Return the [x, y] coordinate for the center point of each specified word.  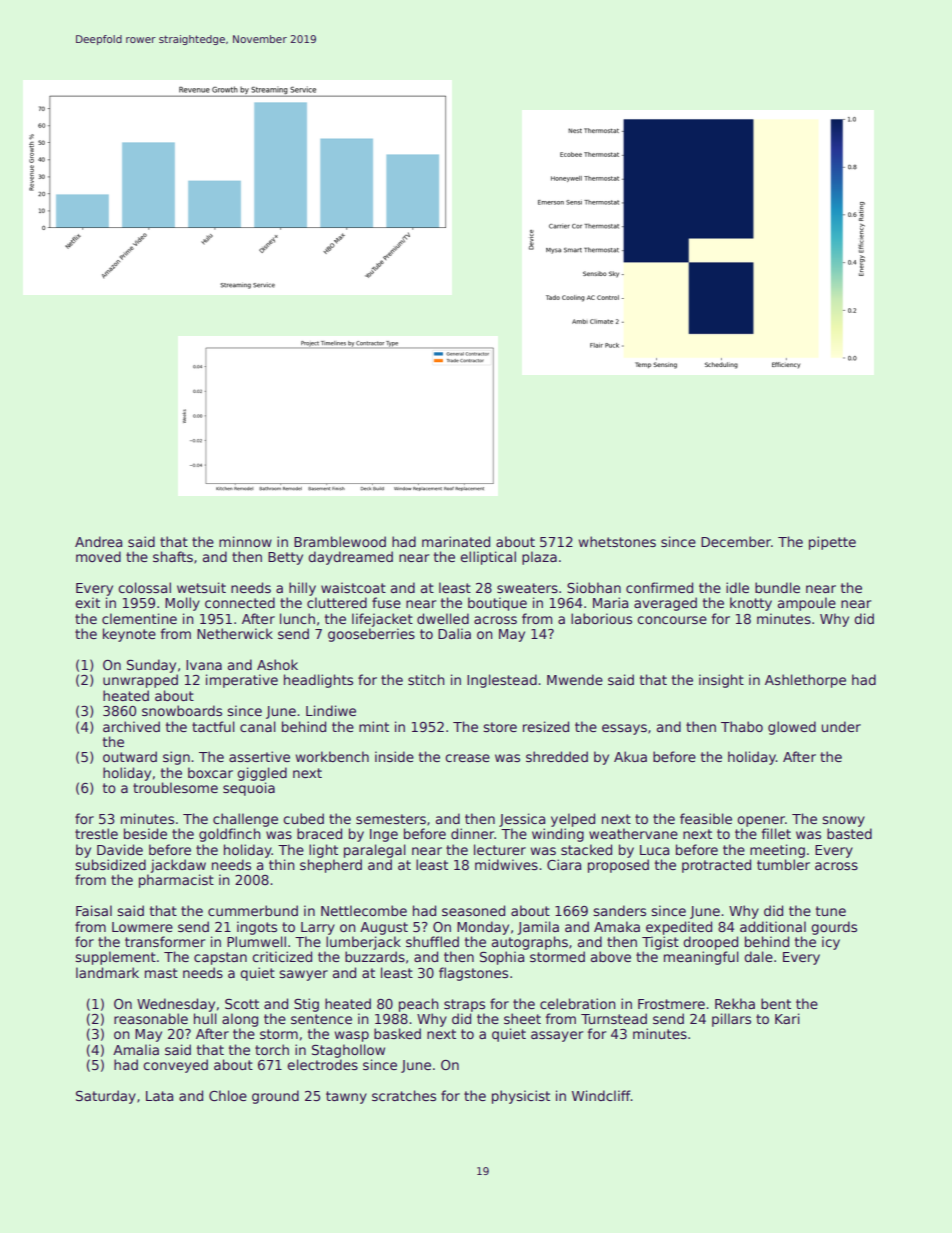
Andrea [98, 541]
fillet [776, 833]
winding [558, 835]
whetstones [617, 541]
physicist [521, 1097]
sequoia [249, 789]
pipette [832, 543]
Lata [159, 1096]
